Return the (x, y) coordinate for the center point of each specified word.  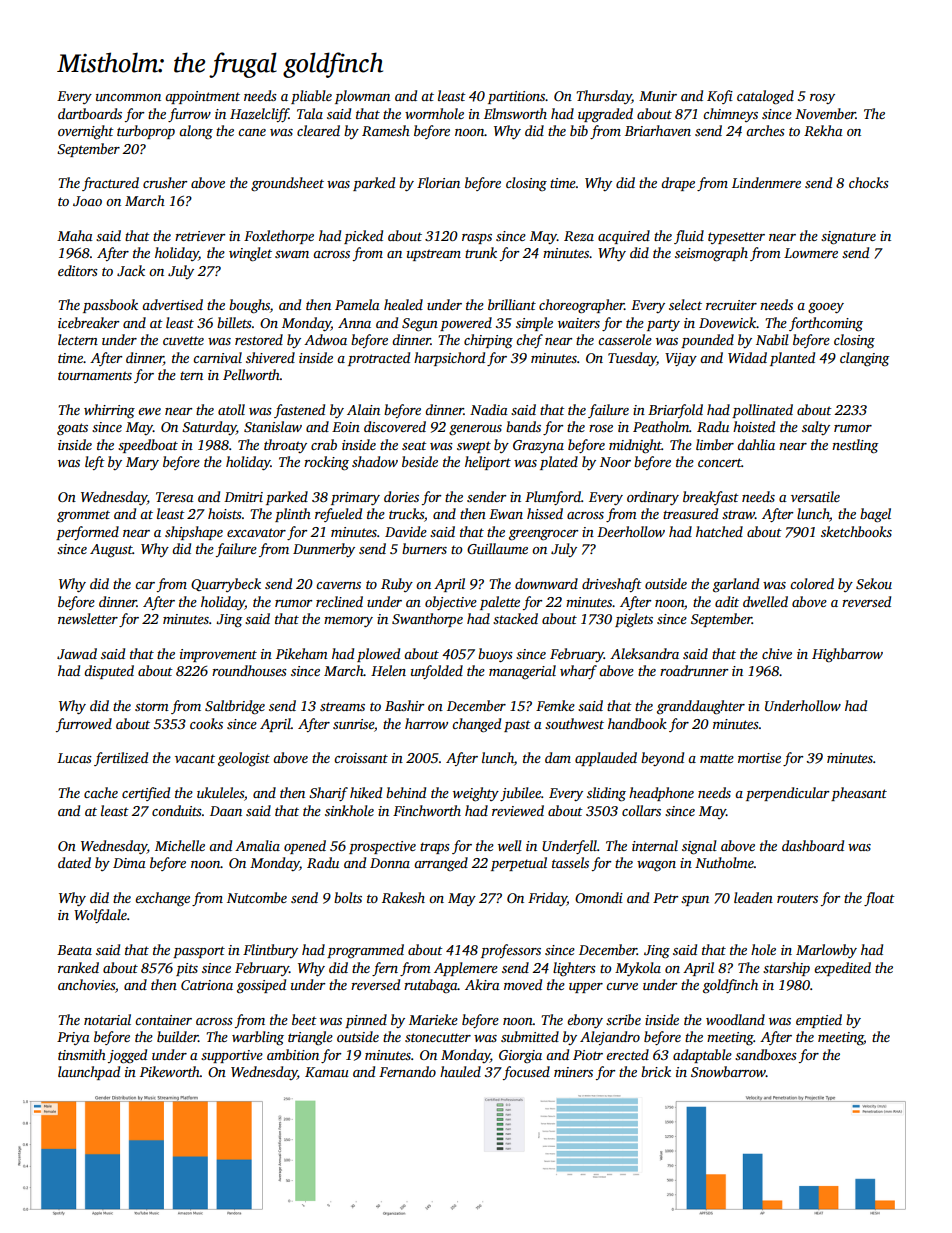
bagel (875, 515)
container (163, 1020)
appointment (202, 97)
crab (324, 444)
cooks (206, 723)
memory (348, 622)
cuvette (183, 340)
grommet (83, 516)
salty (816, 428)
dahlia (756, 444)
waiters (579, 323)
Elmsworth (515, 113)
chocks (869, 182)
